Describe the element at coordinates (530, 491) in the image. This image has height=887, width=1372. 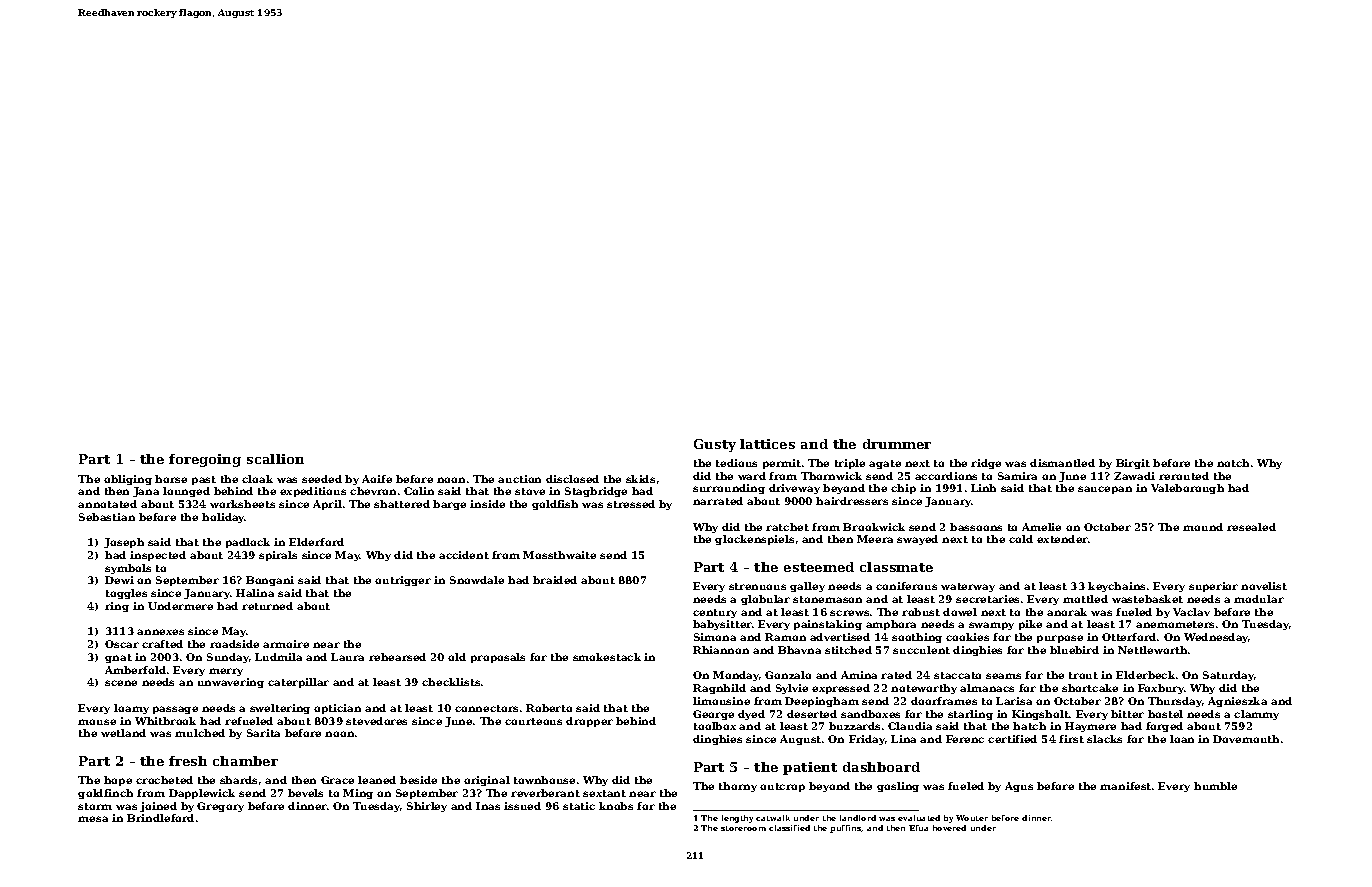
I see `stove` at that location.
